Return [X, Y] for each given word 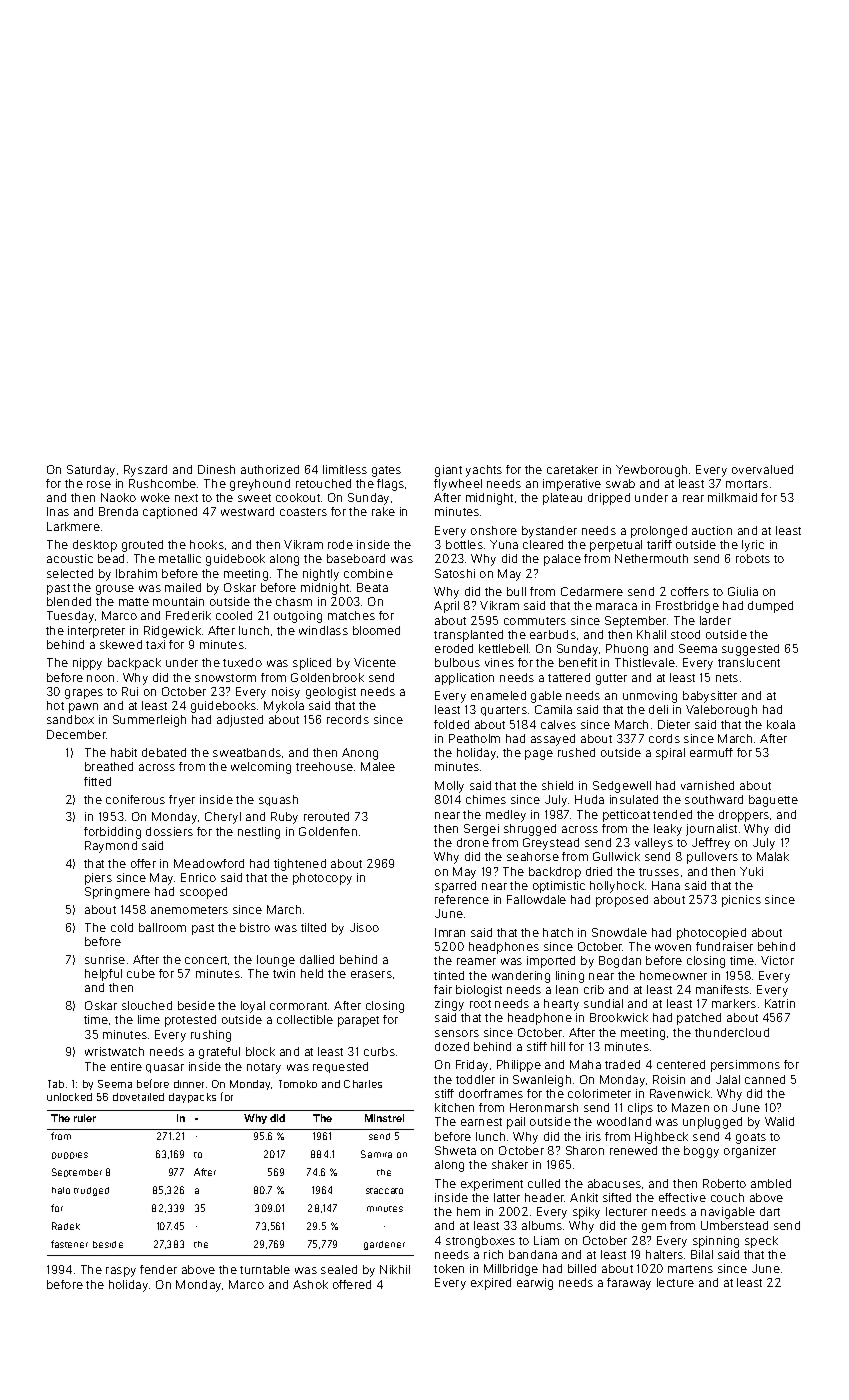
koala [781, 724]
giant [448, 471]
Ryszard [145, 471]
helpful [103, 975]
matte [134, 602]
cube [141, 973]
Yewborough [651, 471]
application [464, 679]
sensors [457, 1033]
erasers [371, 974]
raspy [121, 1272]
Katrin [780, 1003]
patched [699, 1019]
